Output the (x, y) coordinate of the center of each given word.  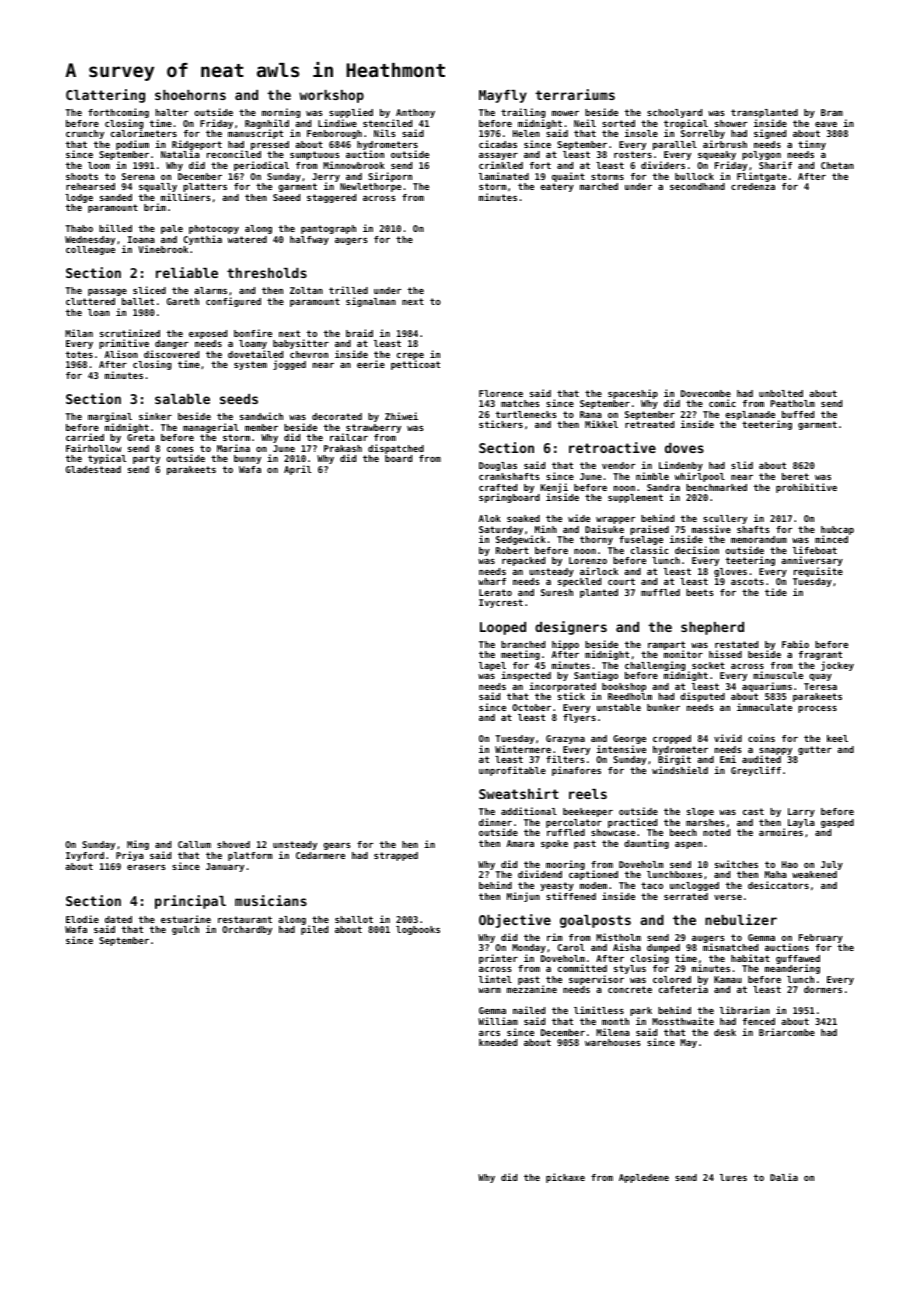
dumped (663, 948)
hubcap (837, 531)
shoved (233, 844)
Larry (801, 812)
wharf (492, 581)
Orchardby (247, 930)
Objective (515, 921)
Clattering (105, 96)
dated (118, 919)
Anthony (415, 113)
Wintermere (523, 749)
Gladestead (93, 469)
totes (79, 354)
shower (731, 123)
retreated (649, 424)
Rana (591, 414)
